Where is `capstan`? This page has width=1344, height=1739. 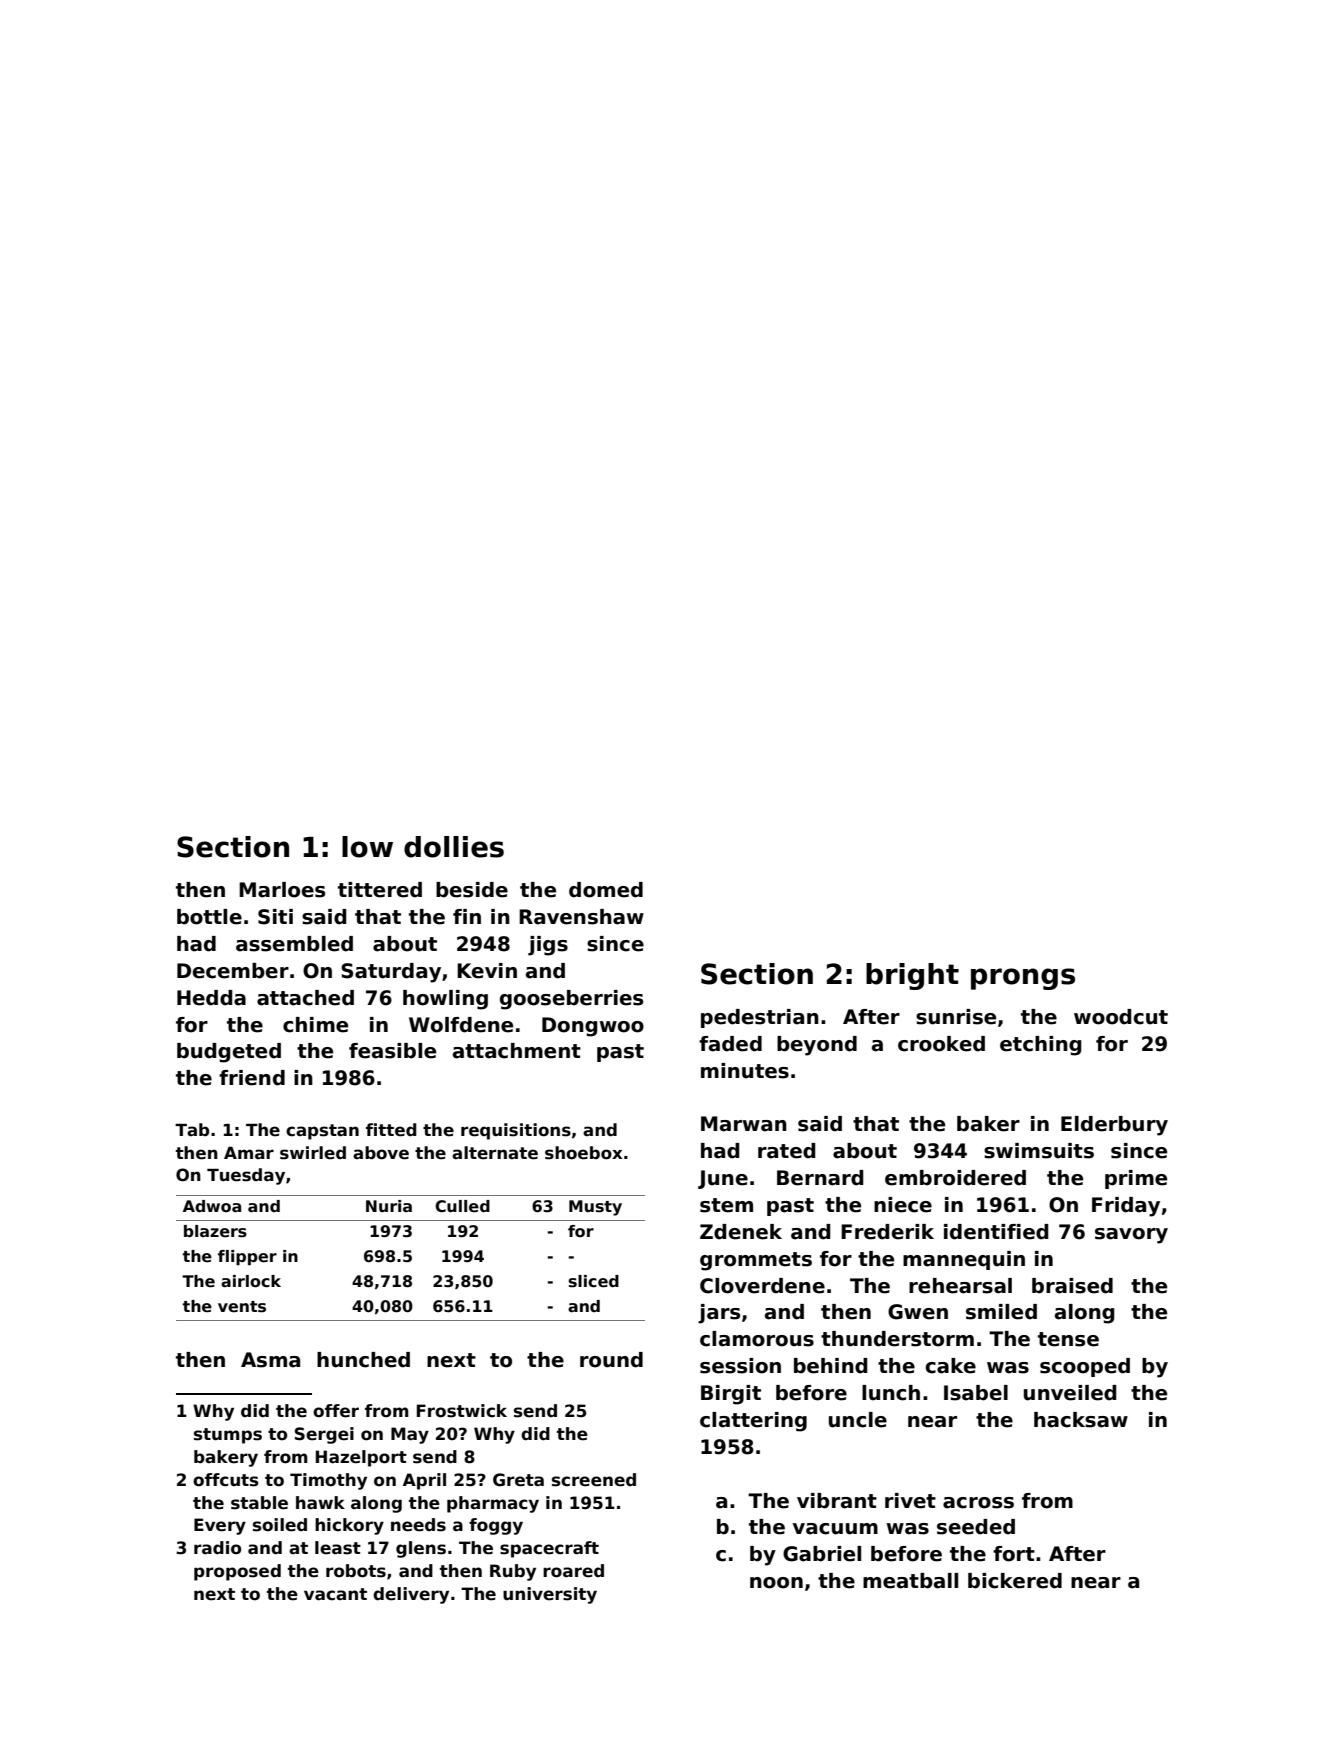
capstan is located at coordinates (322, 1132).
